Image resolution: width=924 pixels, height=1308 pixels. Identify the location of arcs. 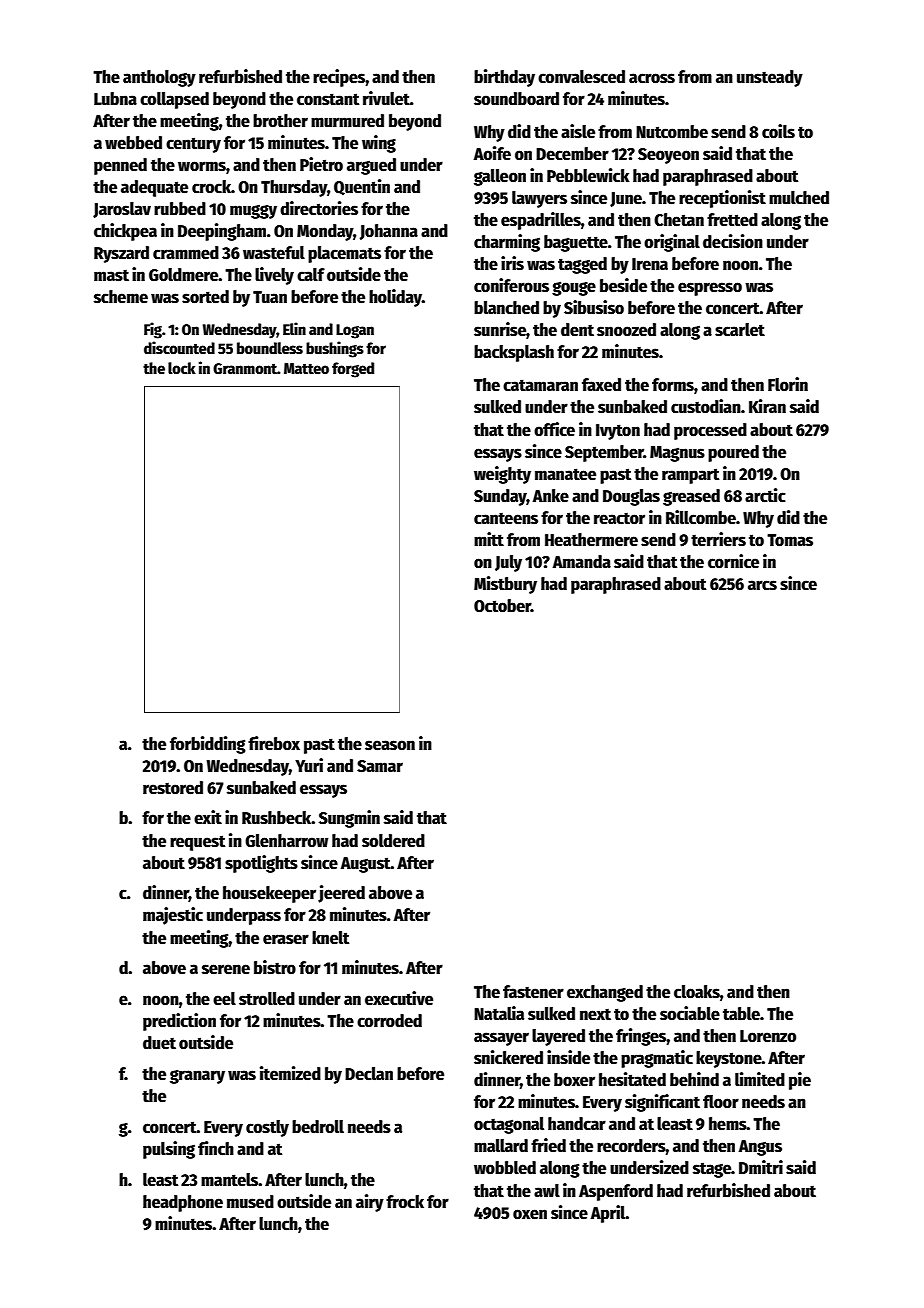
(762, 585).
